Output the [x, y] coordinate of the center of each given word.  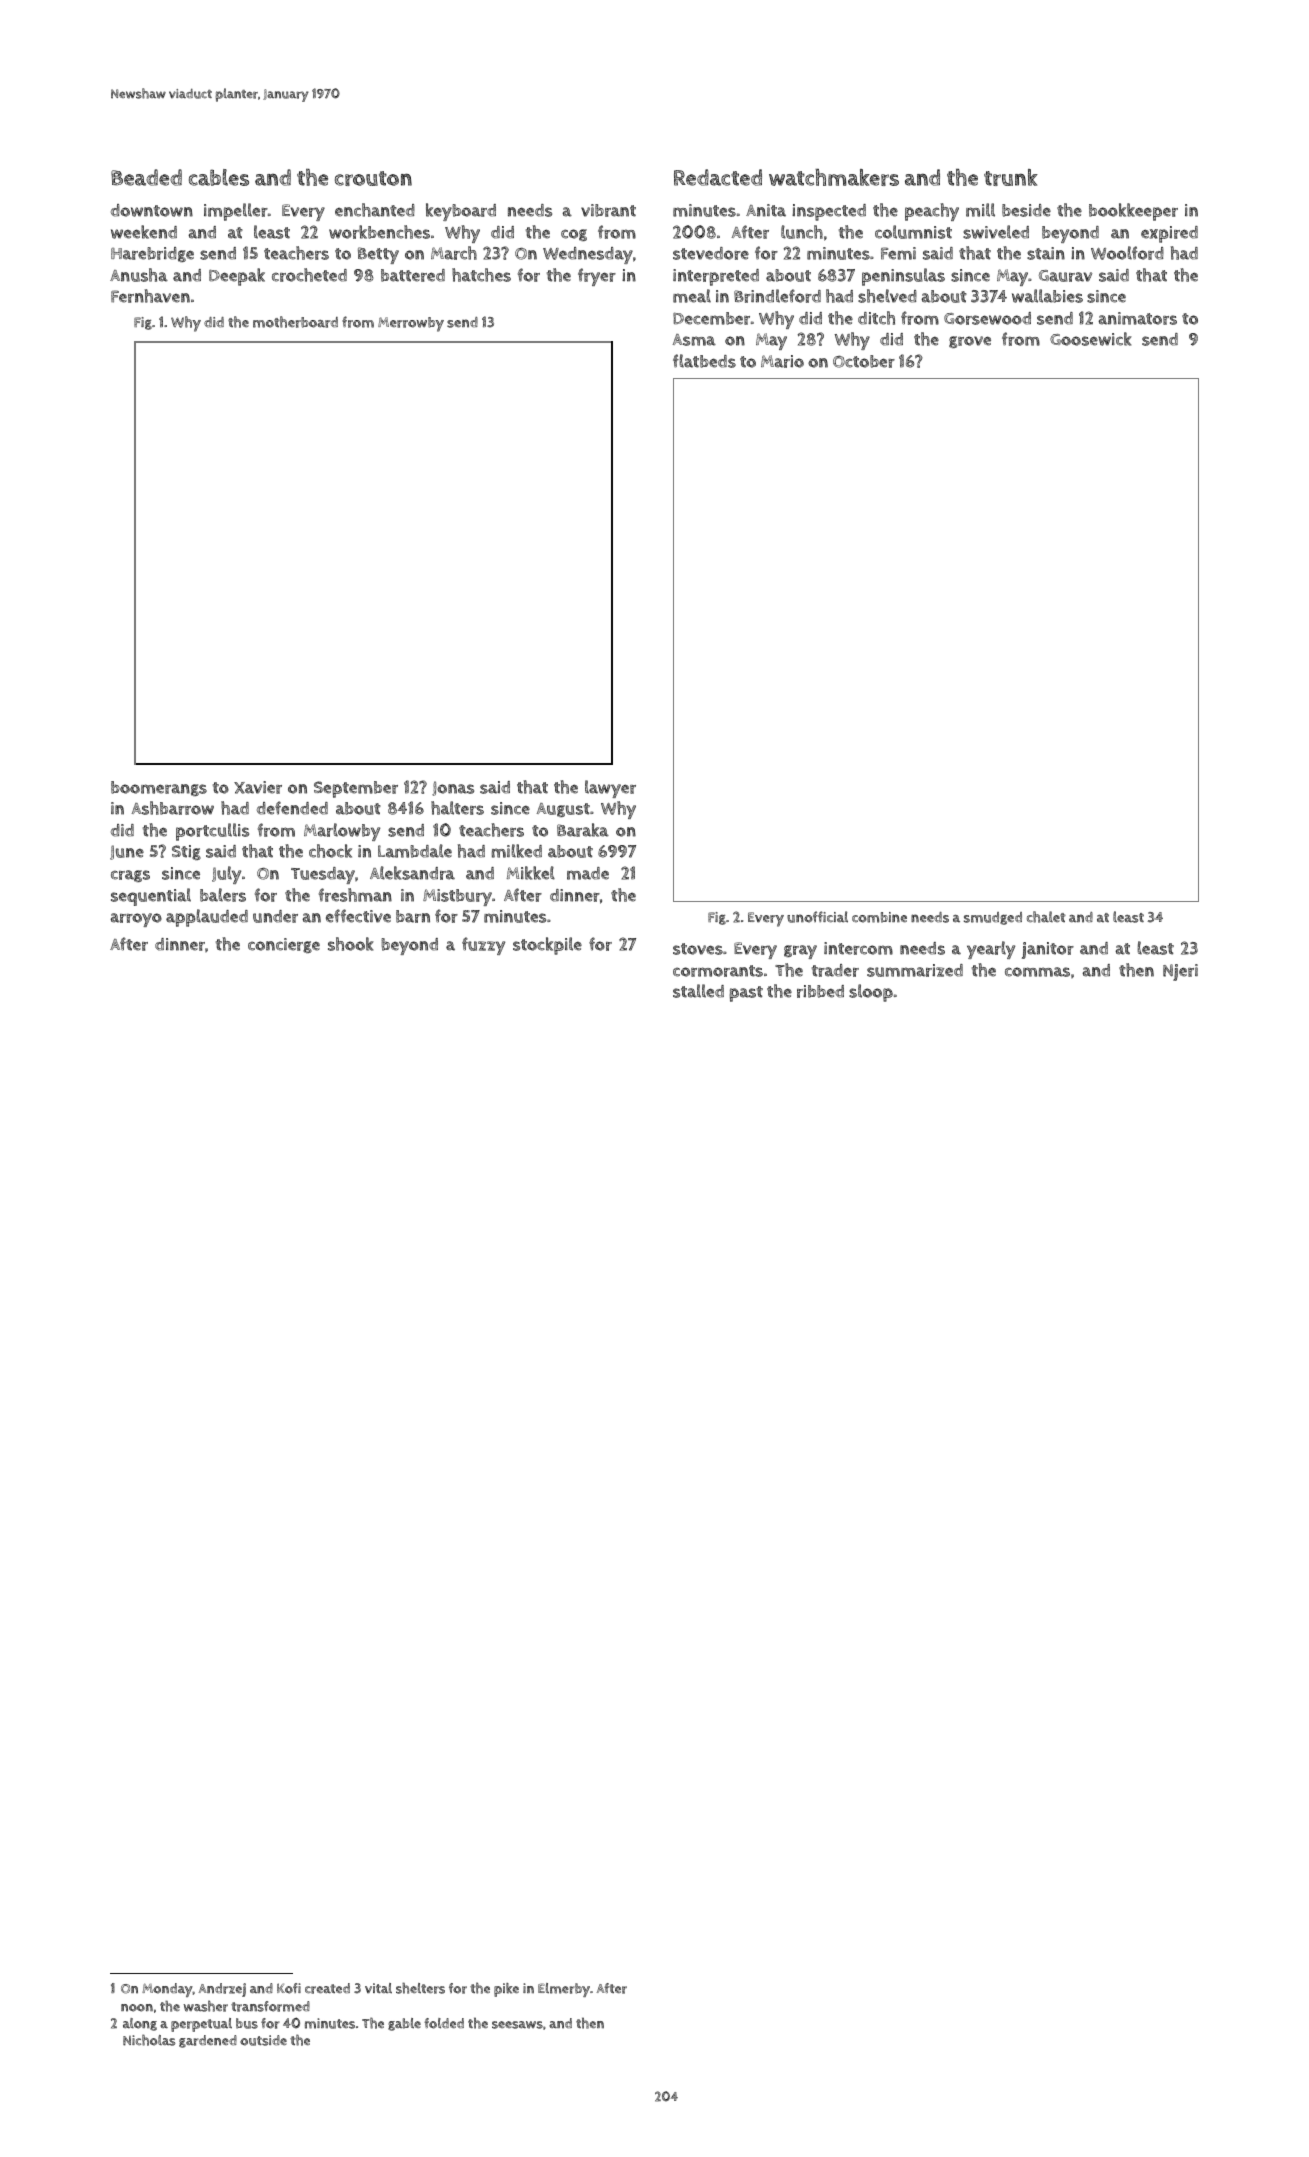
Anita [766, 210]
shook [350, 944]
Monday [167, 1990]
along [140, 2024]
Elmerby [564, 1990]
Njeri [1180, 972]
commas [1037, 972]
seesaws [517, 2025]
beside [1026, 210]
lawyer [610, 789]
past [746, 994]
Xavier [258, 787]
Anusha [139, 275]
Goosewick [1090, 339]
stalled [698, 991]
